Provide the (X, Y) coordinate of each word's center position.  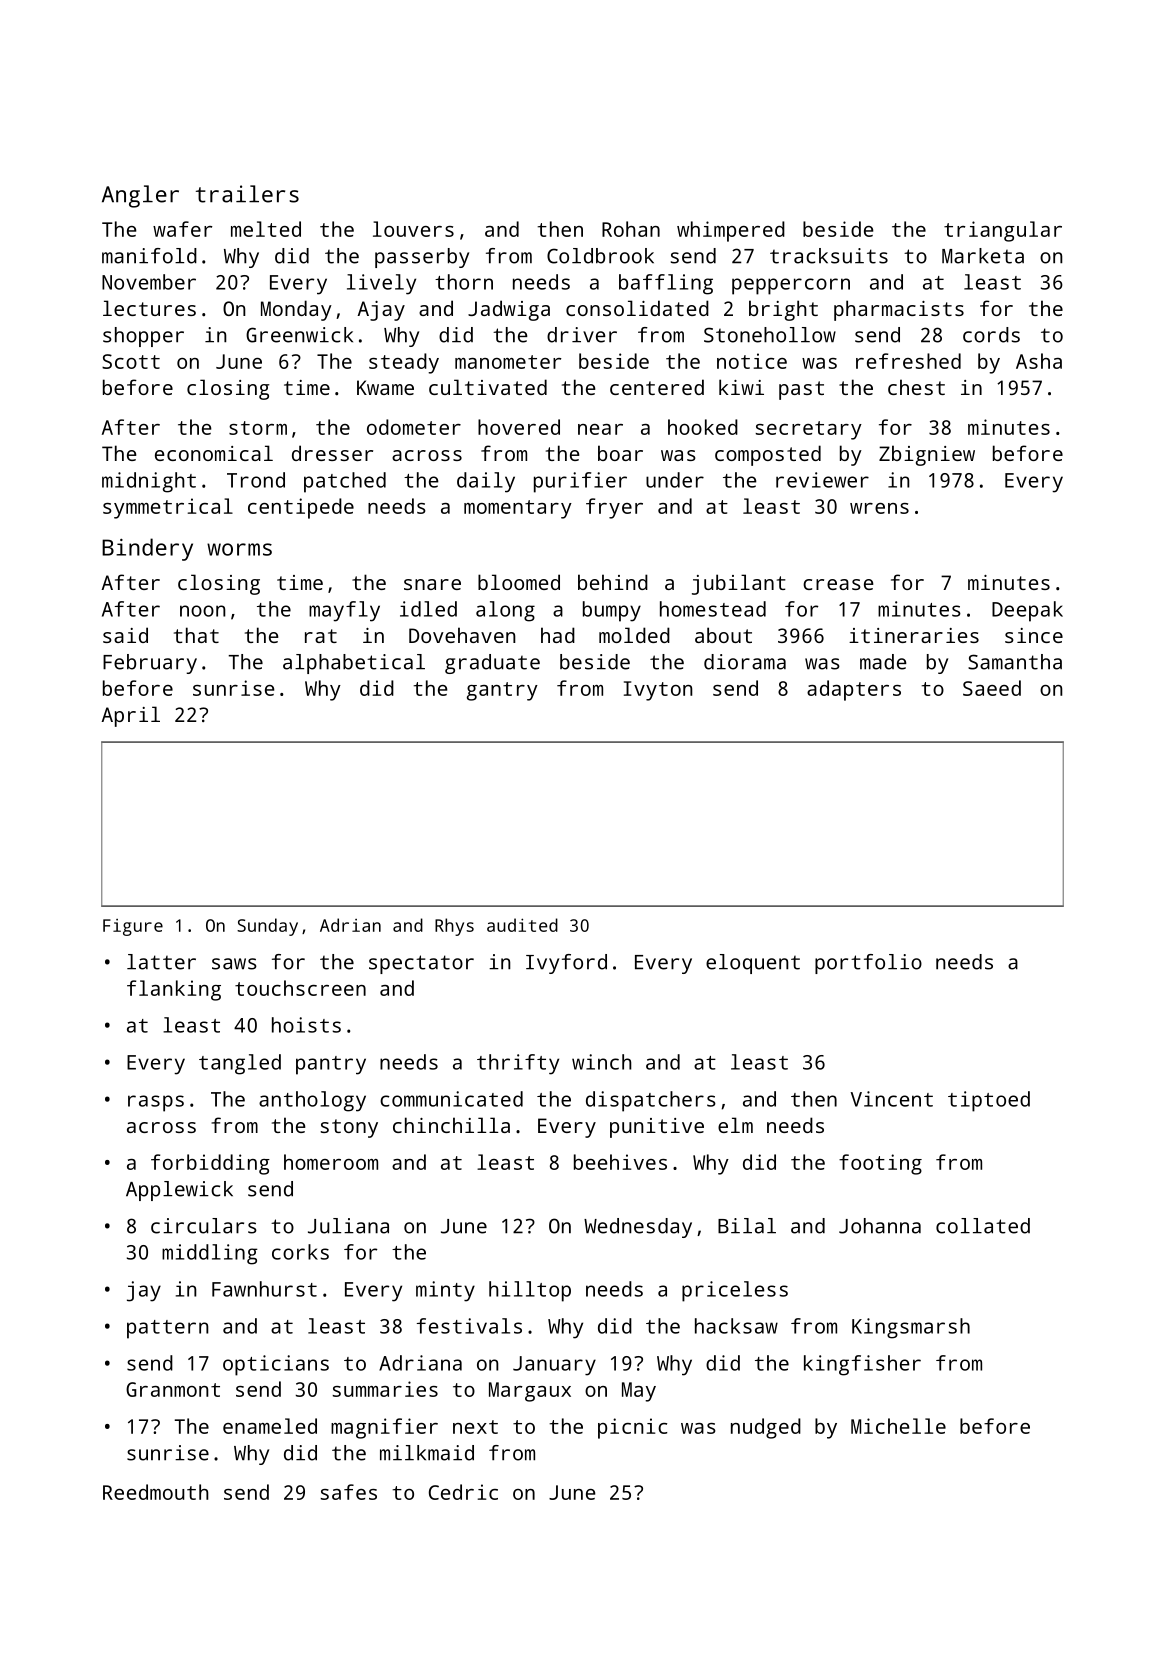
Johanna (880, 1226)
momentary (518, 509)
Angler (140, 196)
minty (445, 1291)
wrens (879, 508)
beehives (620, 1162)
